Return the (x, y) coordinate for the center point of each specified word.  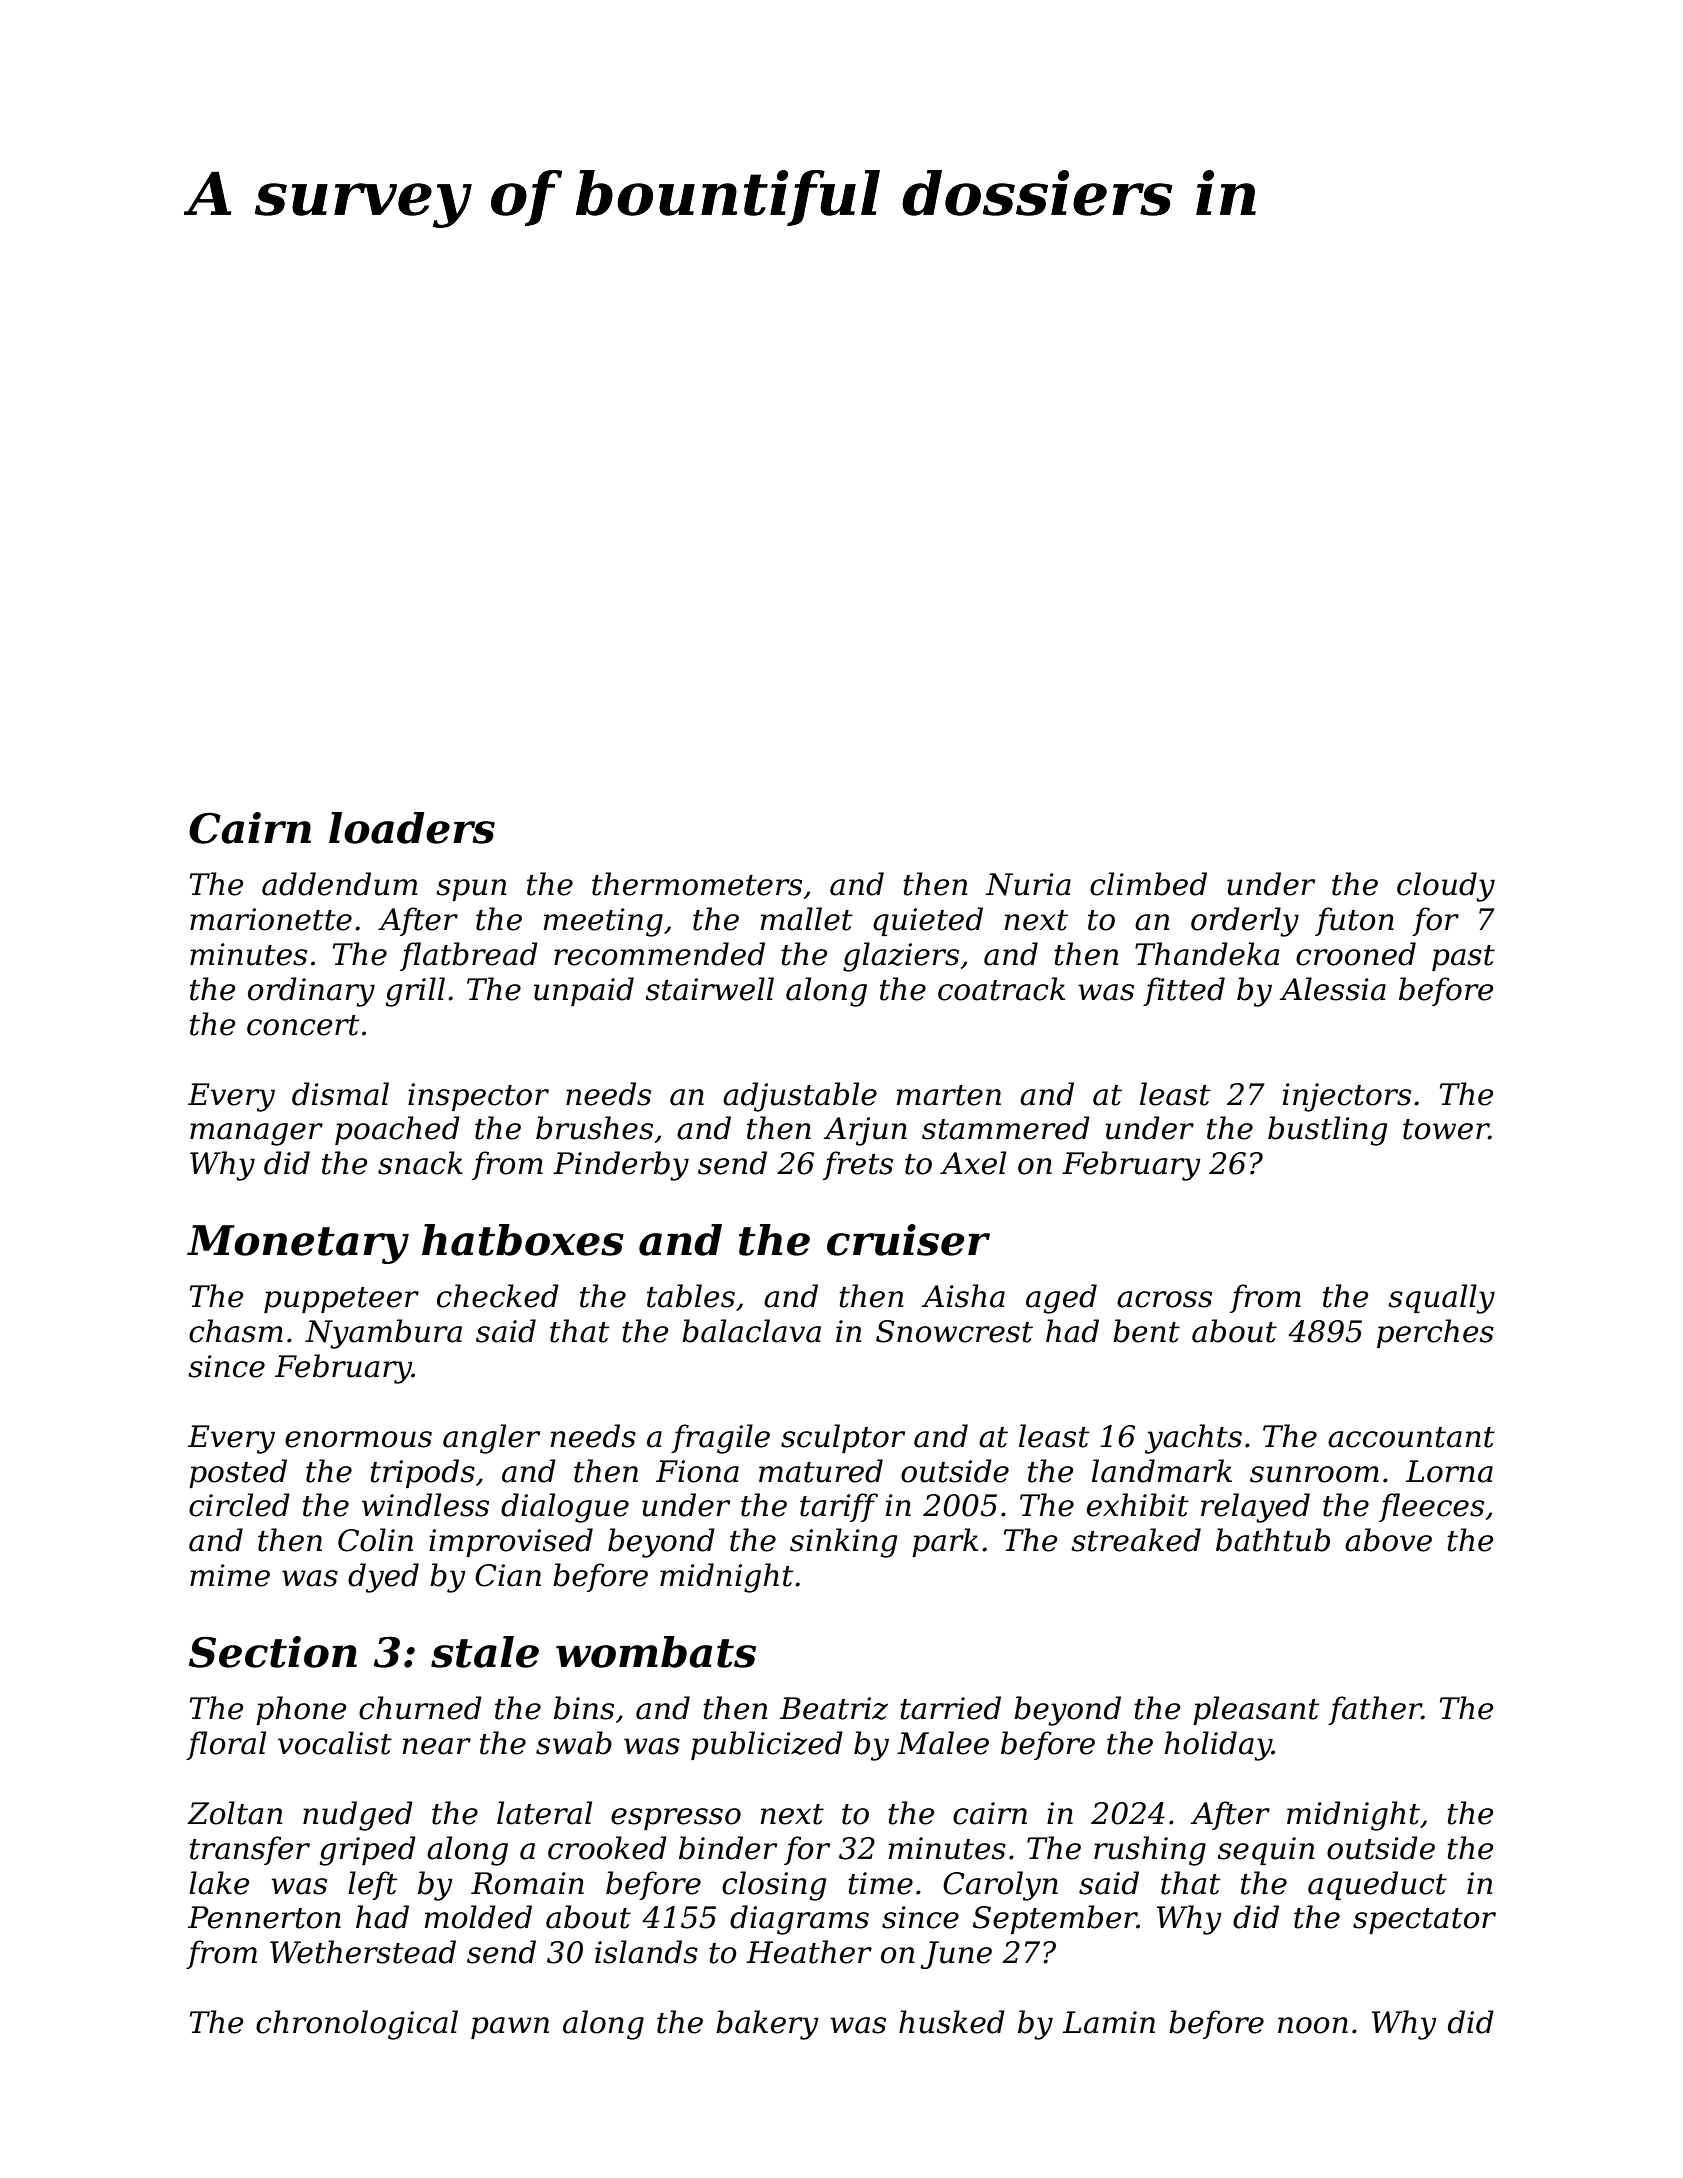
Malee (943, 1743)
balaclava (751, 1331)
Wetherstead (363, 1952)
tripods (422, 1473)
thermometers (697, 884)
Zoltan (234, 1813)
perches (1435, 1333)
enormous (358, 1439)
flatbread (469, 956)
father (1375, 1710)
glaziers (901, 957)
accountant (1411, 1437)
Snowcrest (954, 1331)
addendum (339, 884)
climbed (1148, 884)
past (1463, 958)
